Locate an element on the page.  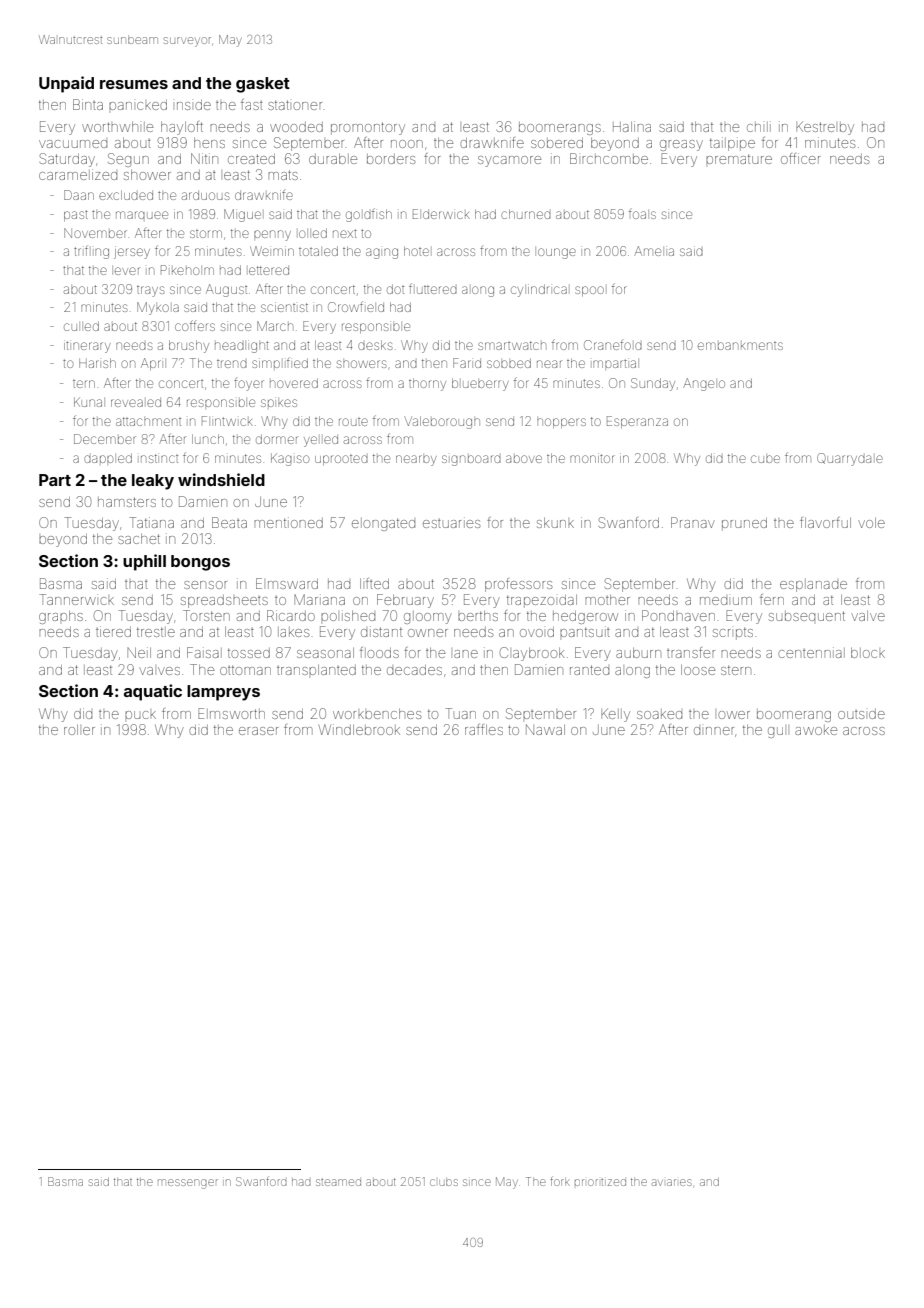
awoke is located at coordinates (816, 730).
